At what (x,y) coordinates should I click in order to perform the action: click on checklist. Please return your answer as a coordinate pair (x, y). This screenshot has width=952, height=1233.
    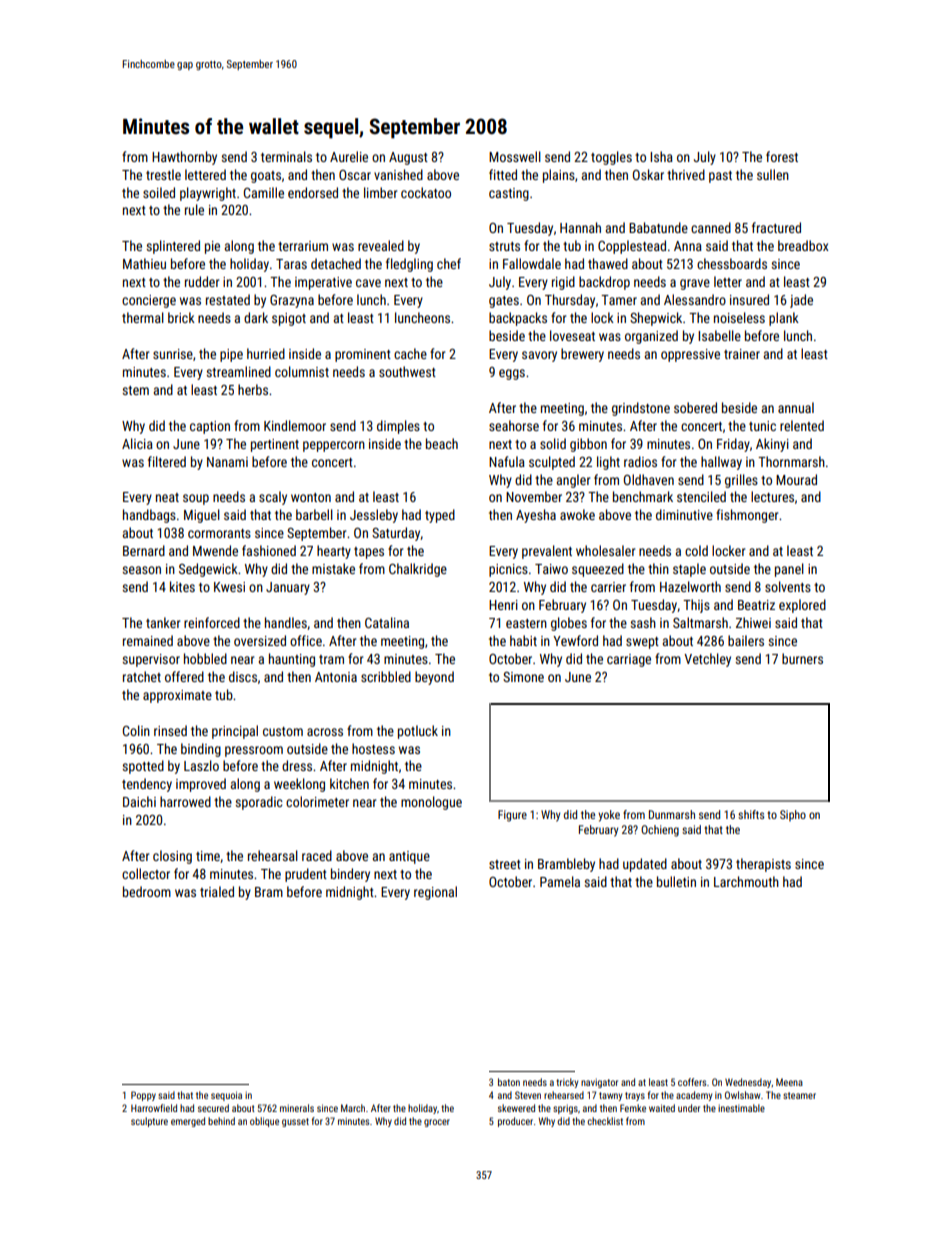
    Looking at the image, I should click on (605, 1121).
